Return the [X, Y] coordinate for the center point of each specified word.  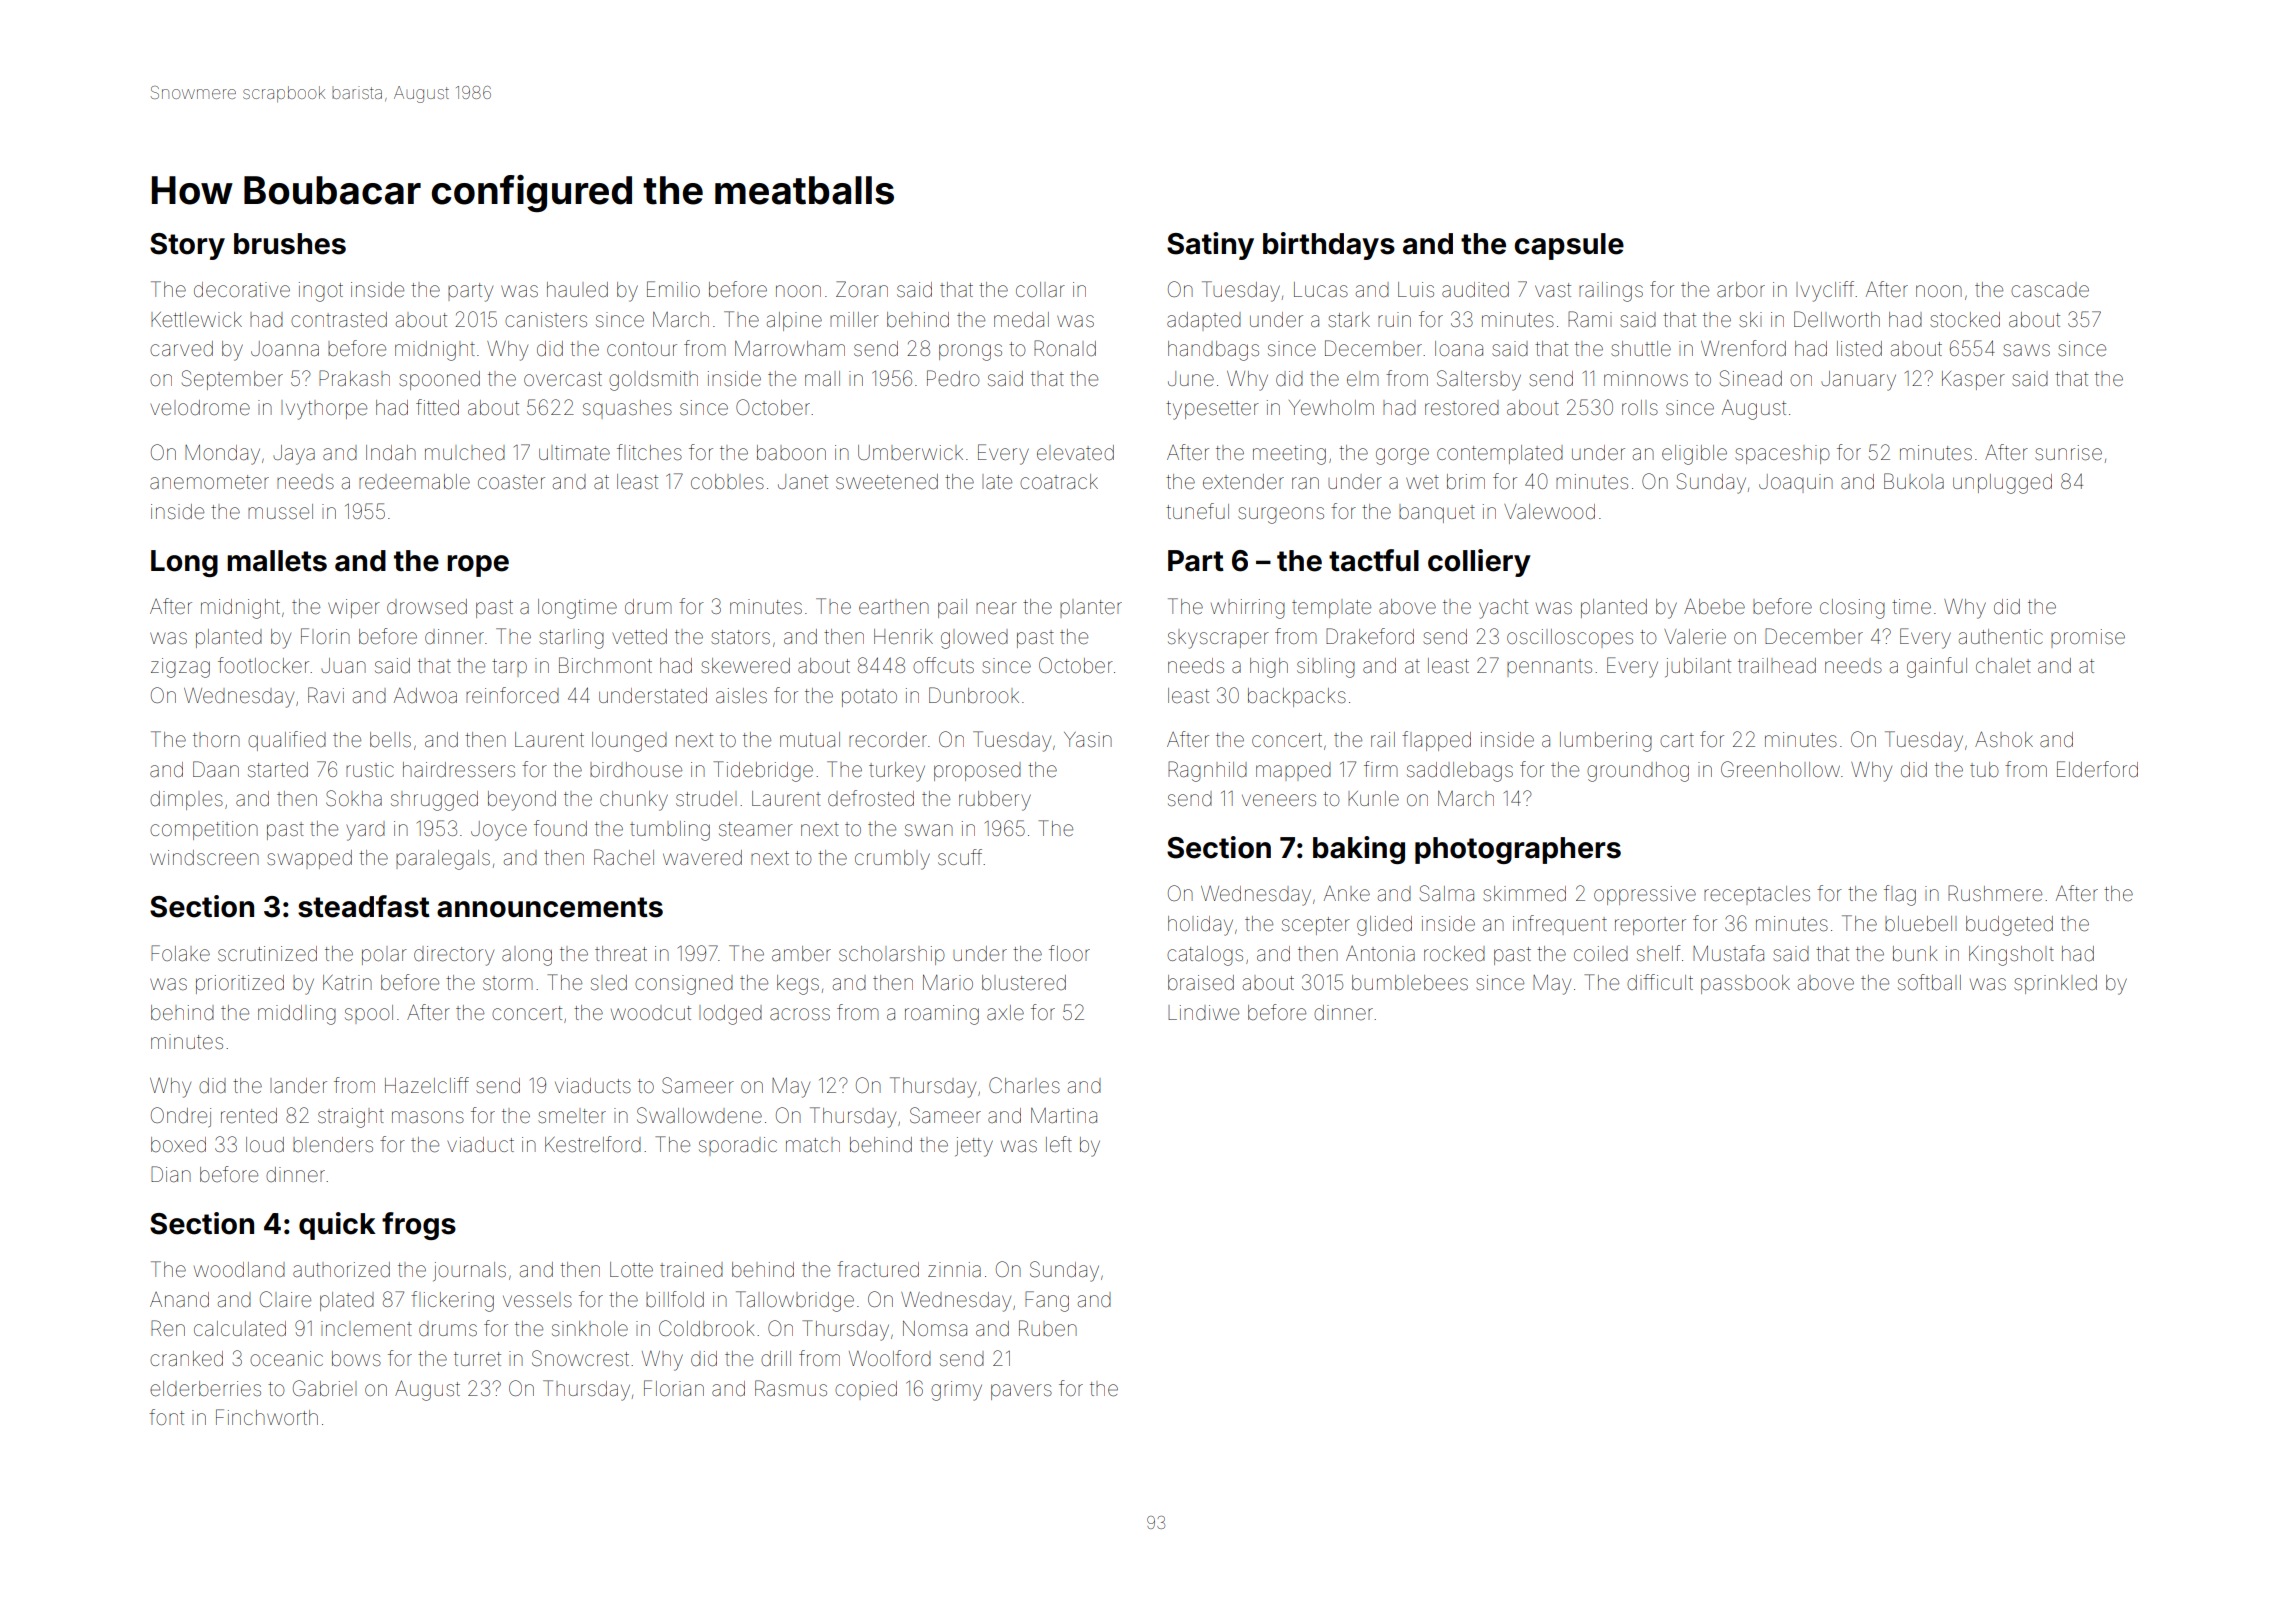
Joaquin [1796, 483]
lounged [629, 742]
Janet [803, 481]
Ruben [1048, 1328]
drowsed [427, 607]
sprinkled [2055, 984]
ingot [321, 292]
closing [1852, 609]
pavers [1021, 1392]
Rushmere [1995, 893]
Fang [1047, 1301]
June [1191, 378]
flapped [1436, 741]
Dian [171, 1174]
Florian [674, 1388]
